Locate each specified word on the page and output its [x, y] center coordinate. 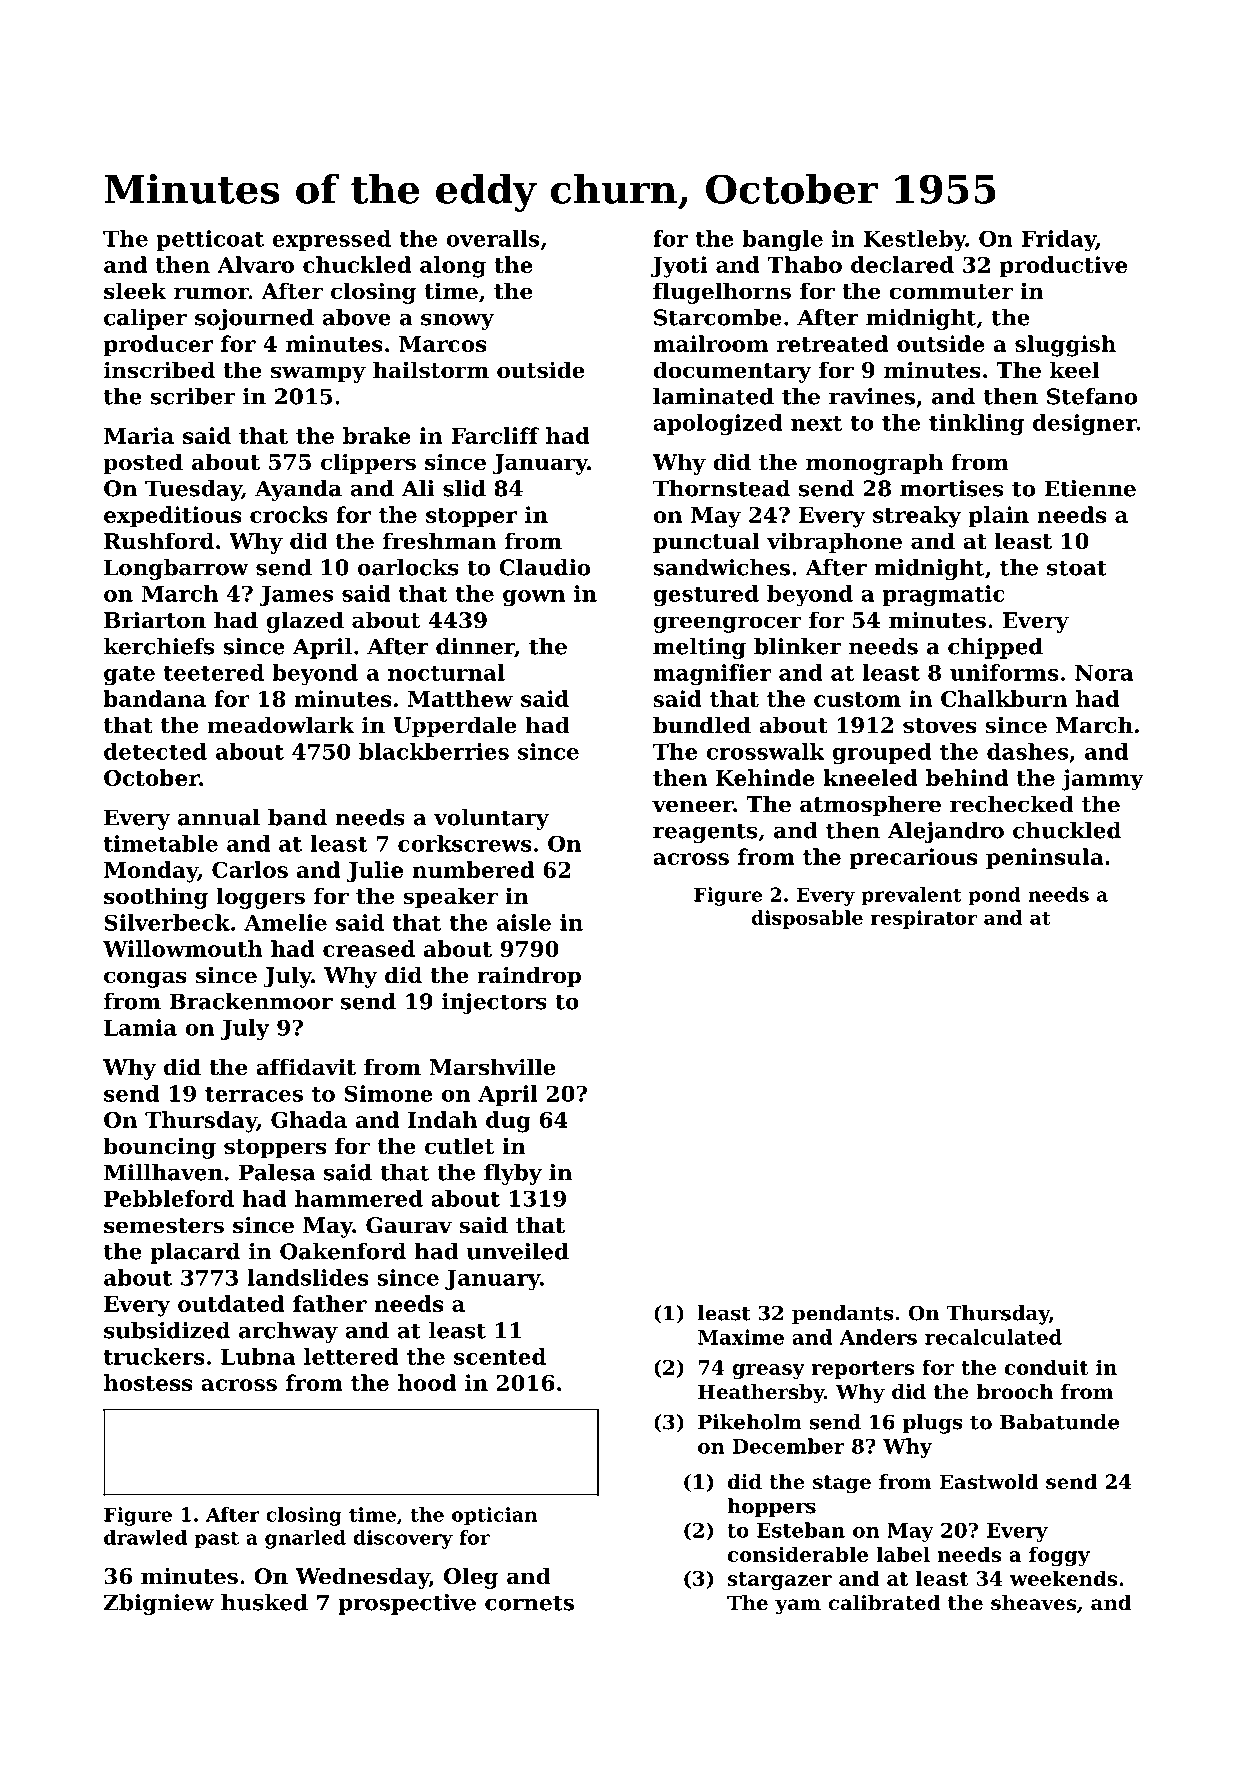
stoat [1077, 568]
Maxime [741, 1337]
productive [1063, 266]
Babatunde [1059, 1422]
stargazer [780, 1581]
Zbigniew [159, 1604]
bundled [702, 725]
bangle [782, 240]
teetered [214, 672]
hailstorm [431, 370]
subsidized [167, 1330]
